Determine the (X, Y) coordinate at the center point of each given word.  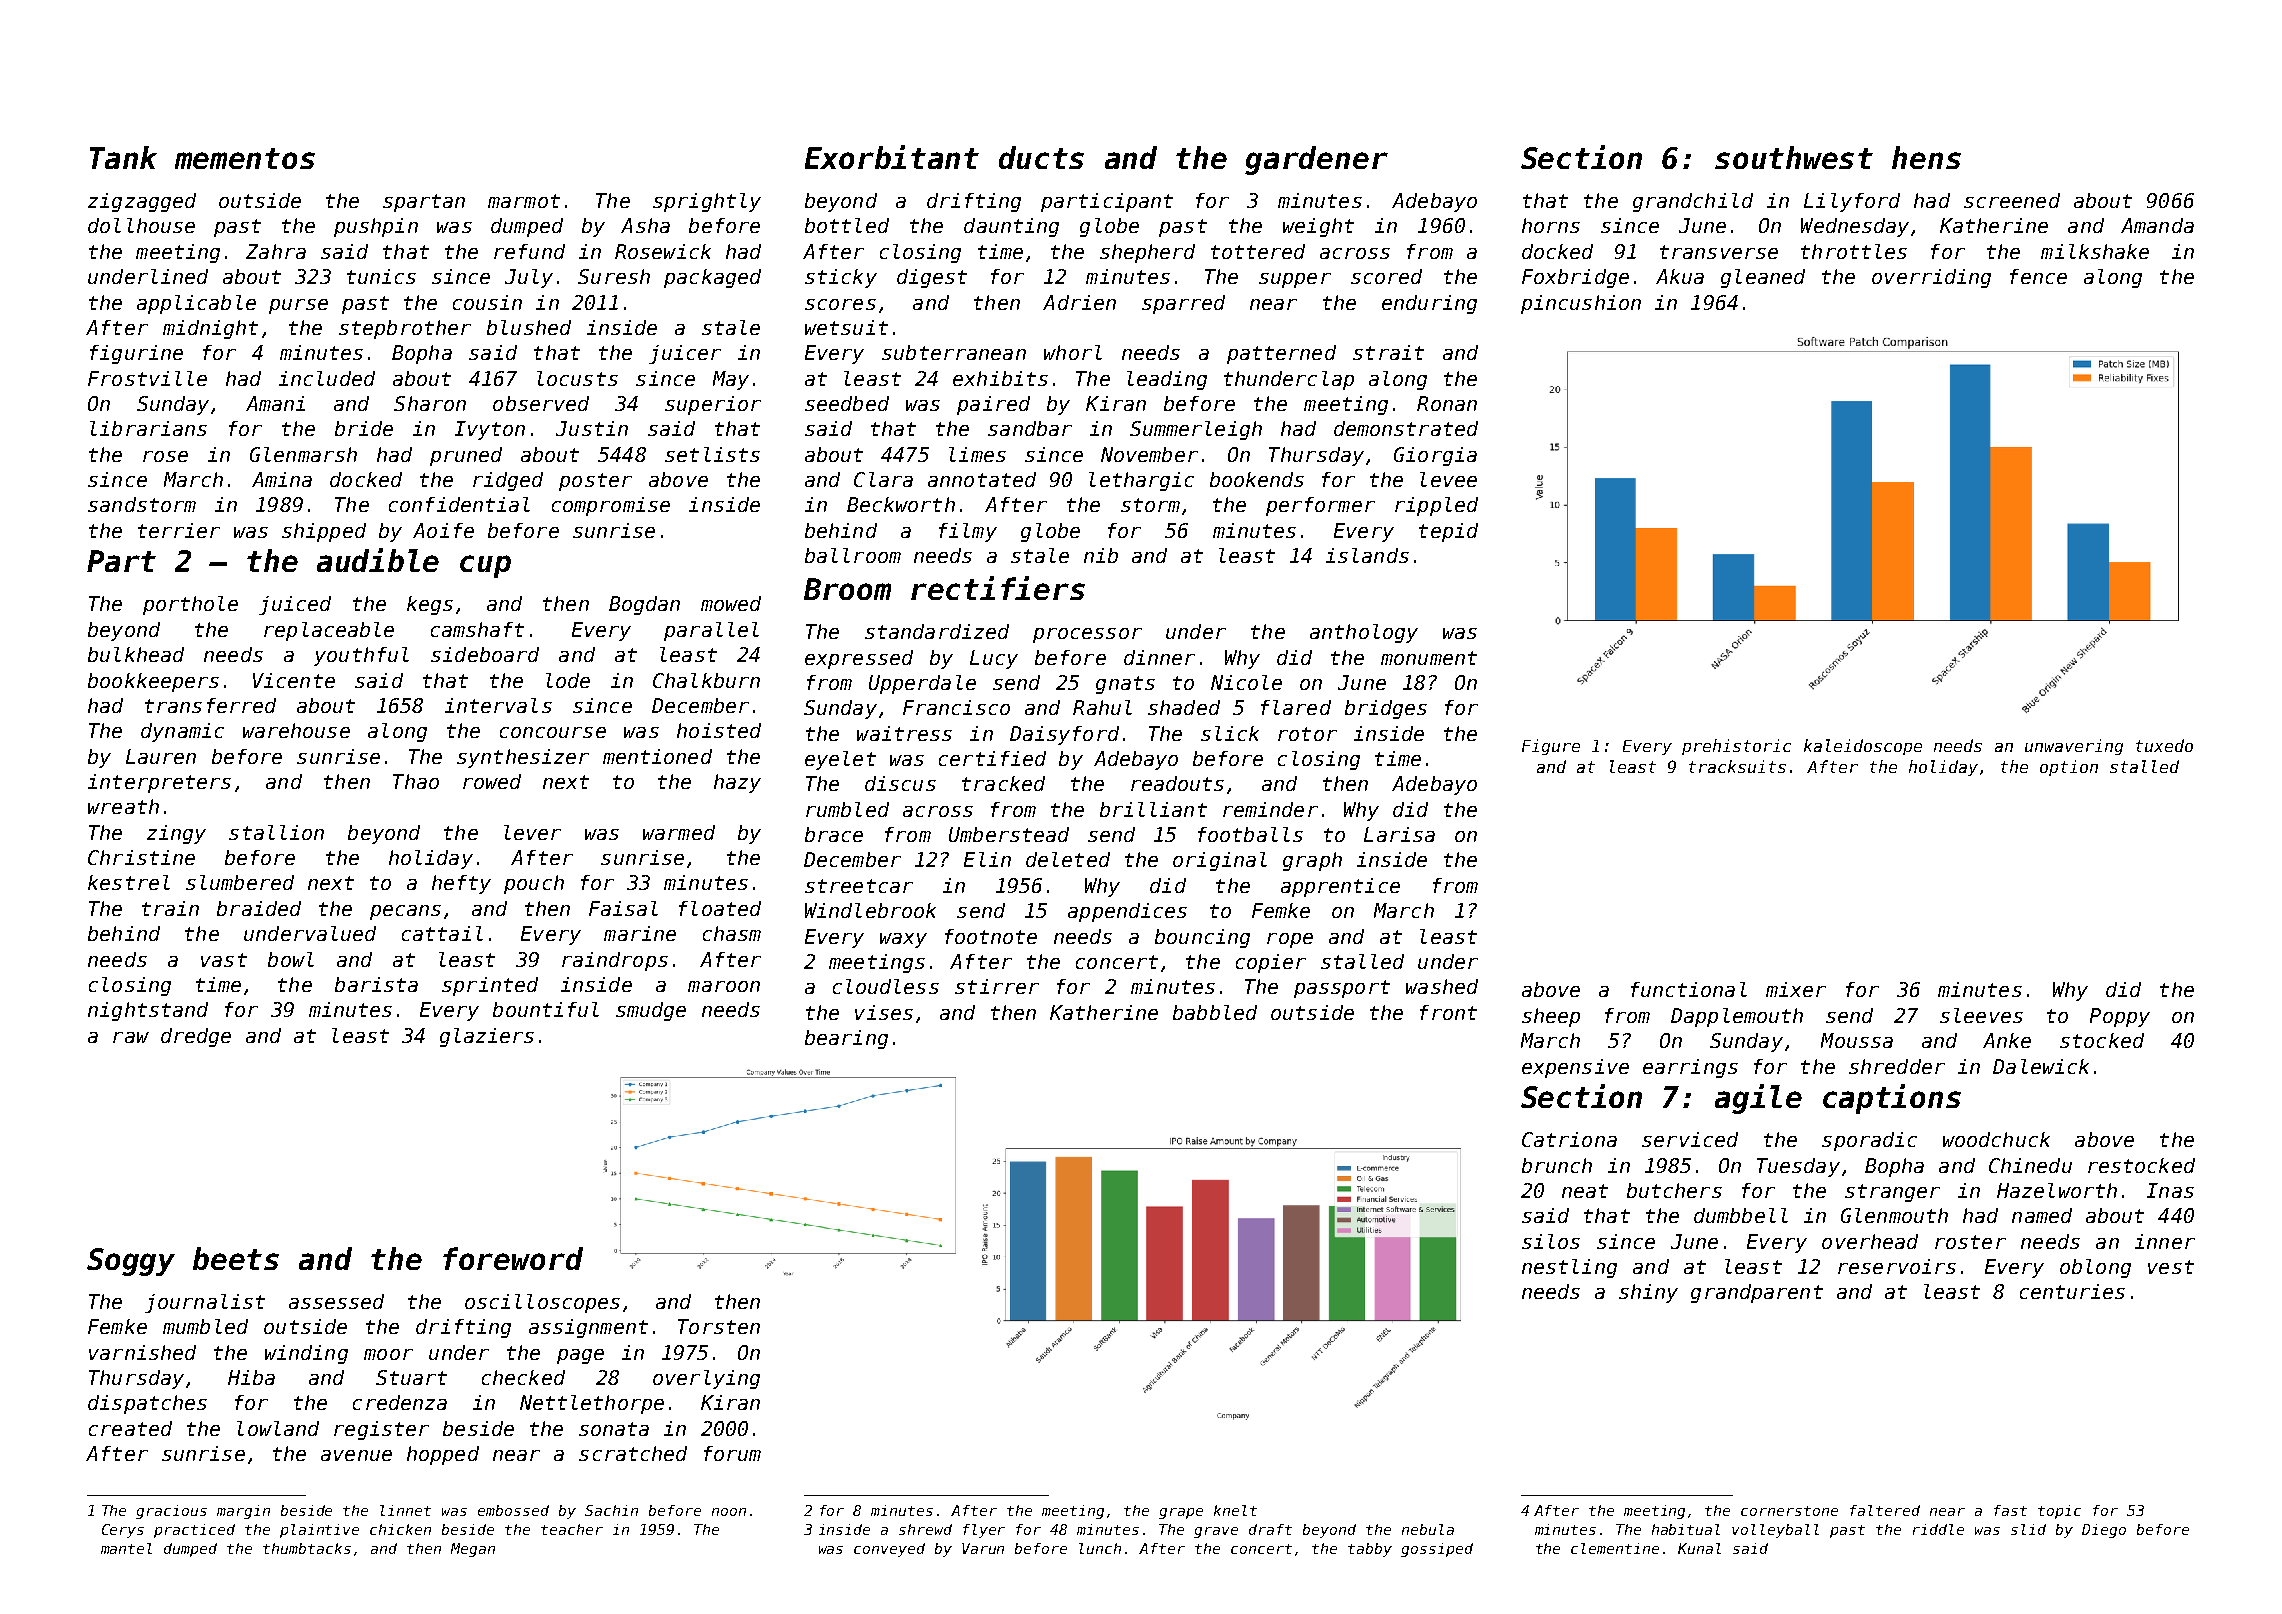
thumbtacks (307, 1548)
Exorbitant (892, 157)
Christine (141, 857)
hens (1926, 157)
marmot (524, 201)
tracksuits (1737, 766)
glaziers (487, 1037)
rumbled (847, 809)
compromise (611, 506)
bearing (846, 1039)
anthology (1364, 633)
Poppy (2120, 1017)
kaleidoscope (1863, 747)
